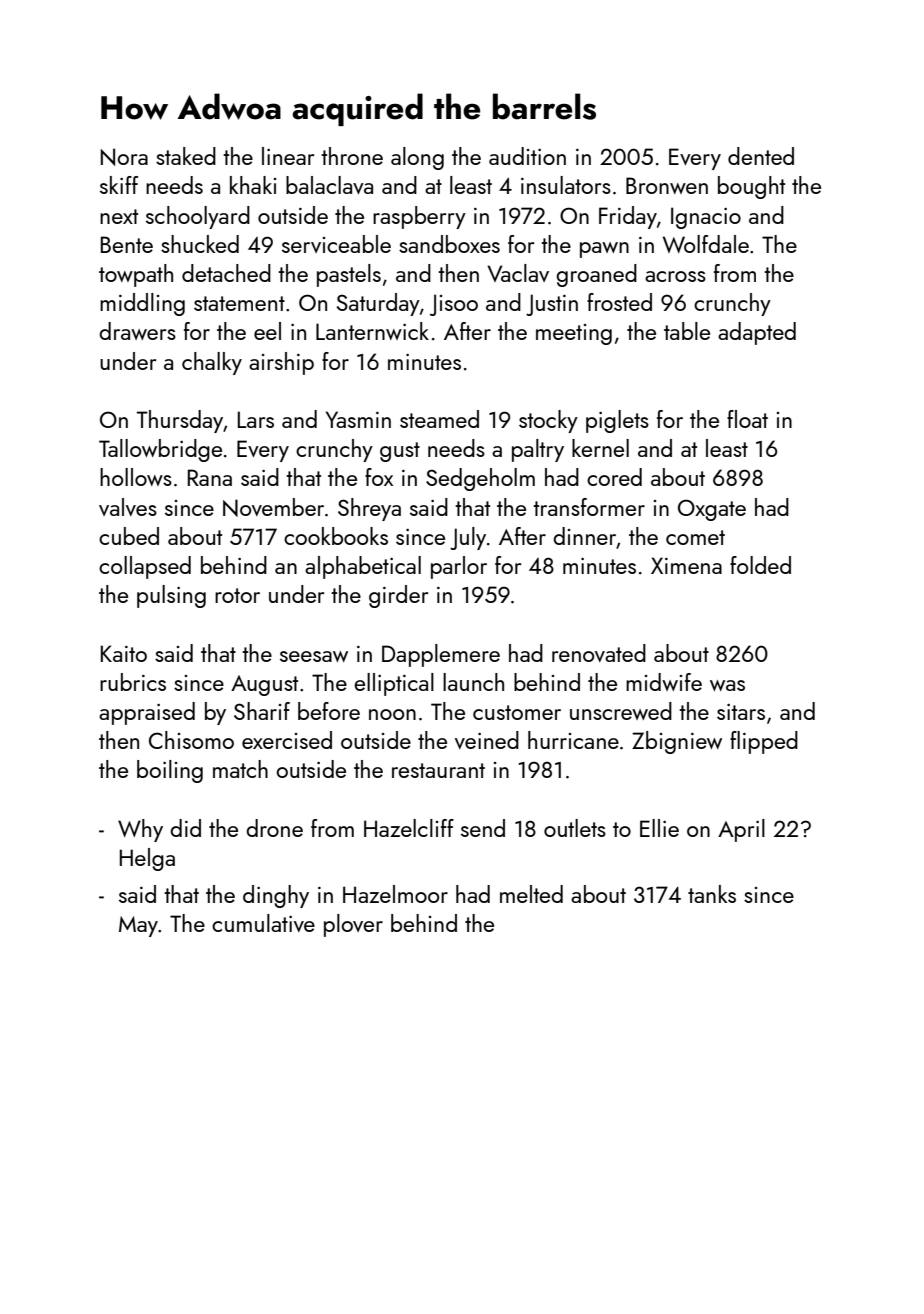 This screenshot has height=1314, width=924. Describe the element at coordinates (538, 450) in the screenshot. I see `paltry` at that location.
